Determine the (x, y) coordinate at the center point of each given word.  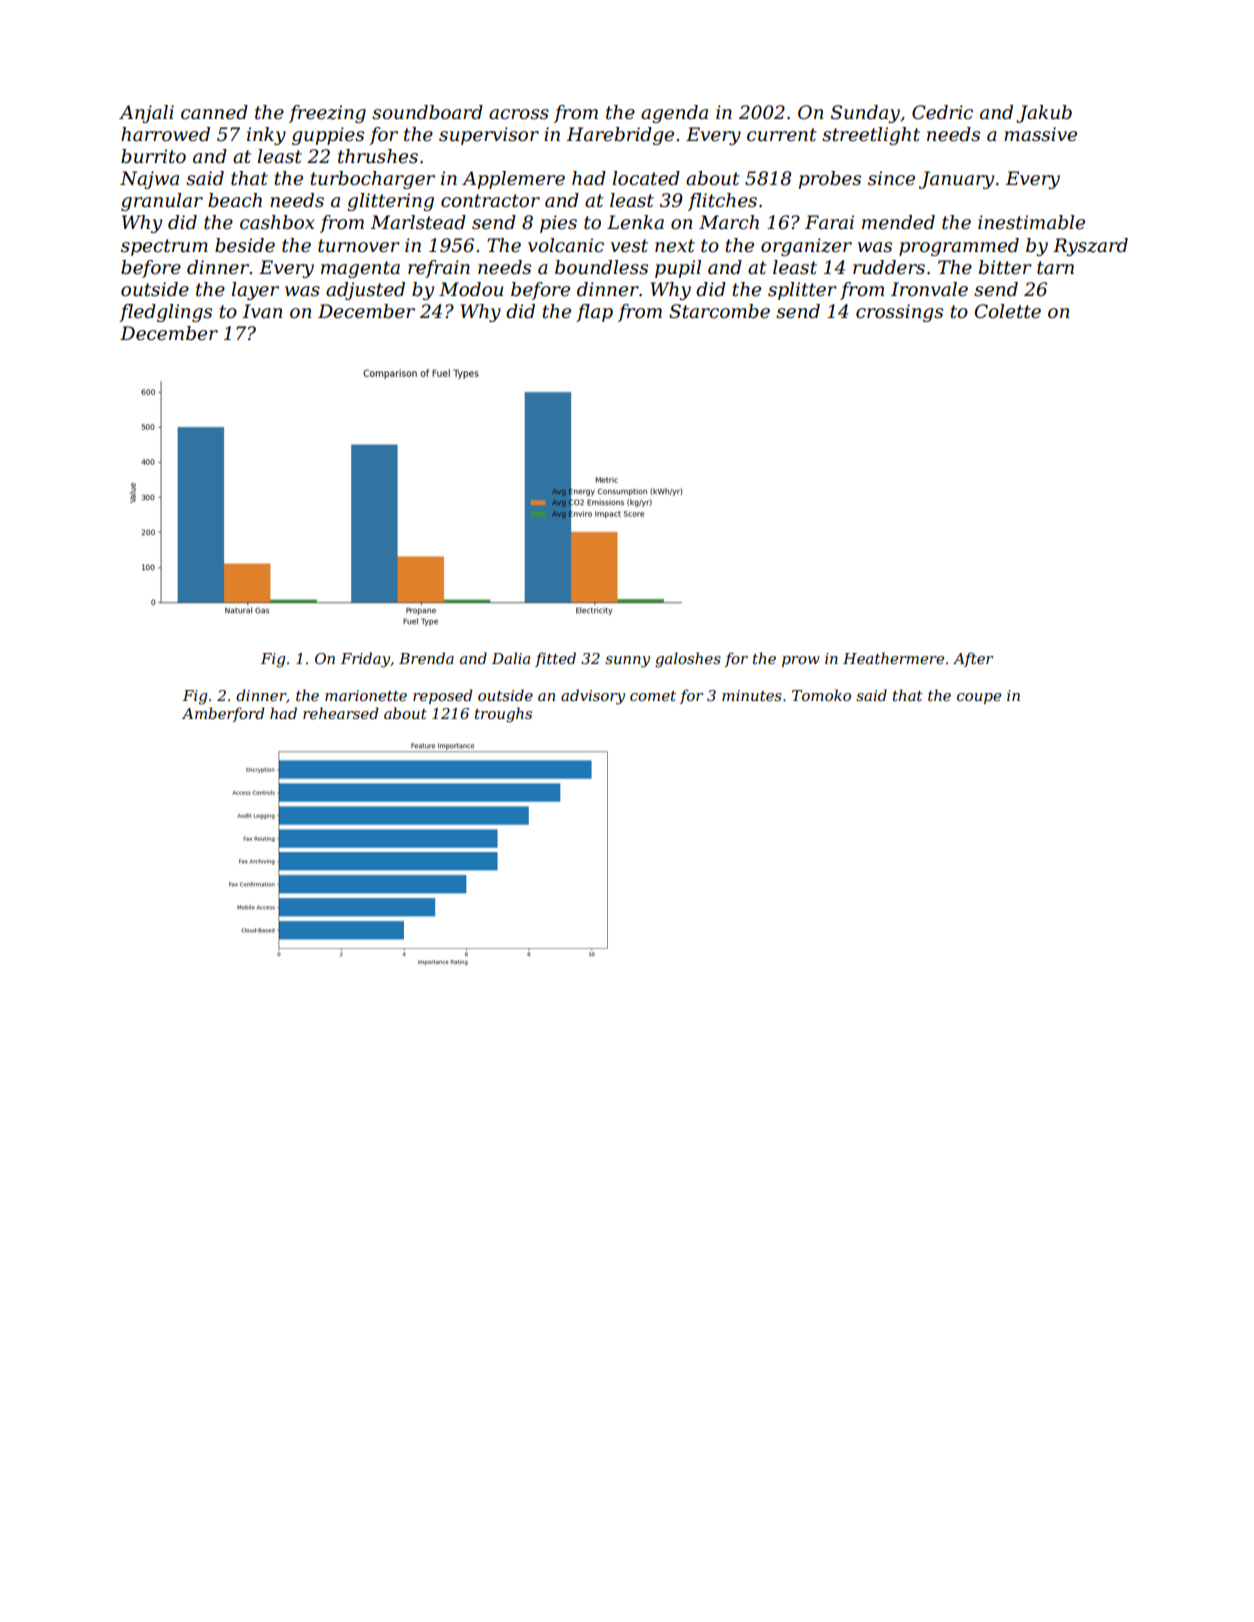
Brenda (426, 658)
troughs (503, 715)
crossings (899, 313)
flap (594, 313)
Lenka (635, 222)
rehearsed (340, 713)
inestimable (1031, 222)
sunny (627, 662)
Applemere (513, 180)
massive (1040, 134)
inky (266, 136)
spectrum (164, 247)
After (973, 659)
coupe (979, 698)
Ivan (262, 311)
